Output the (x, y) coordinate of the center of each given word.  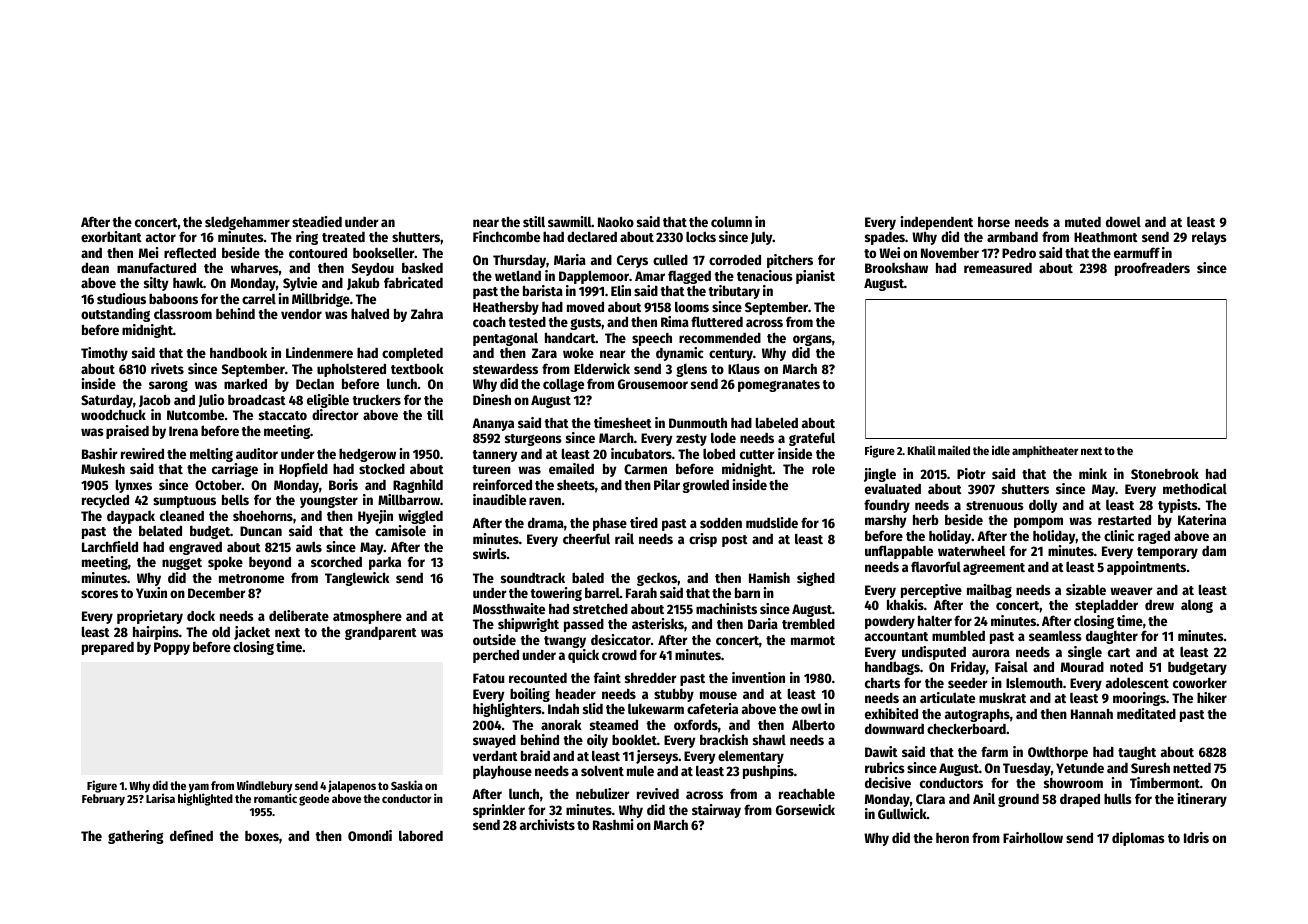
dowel (1123, 221)
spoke (225, 563)
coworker (1200, 683)
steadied (317, 221)
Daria (763, 623)
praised (127, 432)
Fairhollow (1033, 837)
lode (723, 437)
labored (421, 835)
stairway (716, 811)
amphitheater (1045, 451)
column (731, 221)
